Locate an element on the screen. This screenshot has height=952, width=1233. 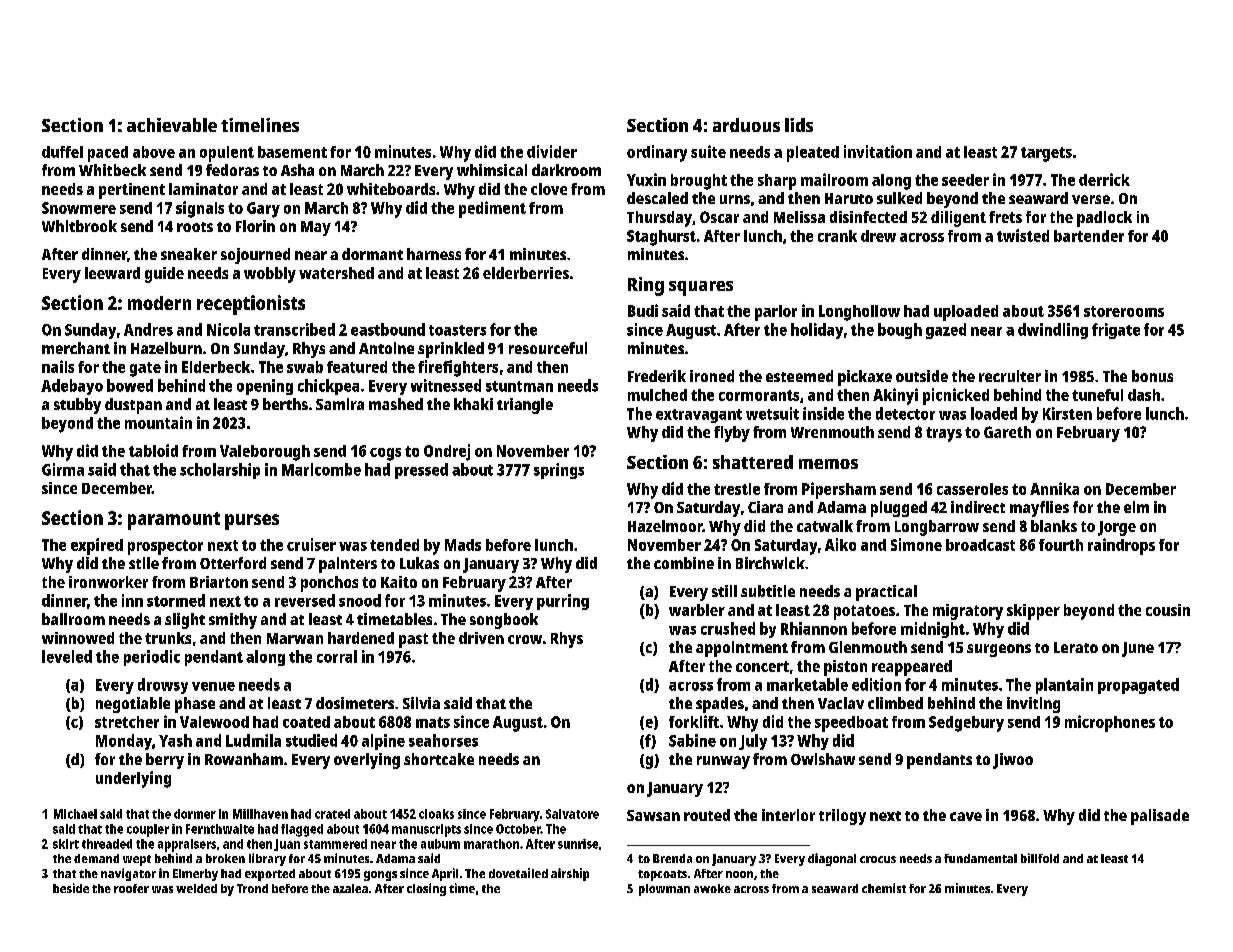
triangle is located at coordinates (525, 406).
